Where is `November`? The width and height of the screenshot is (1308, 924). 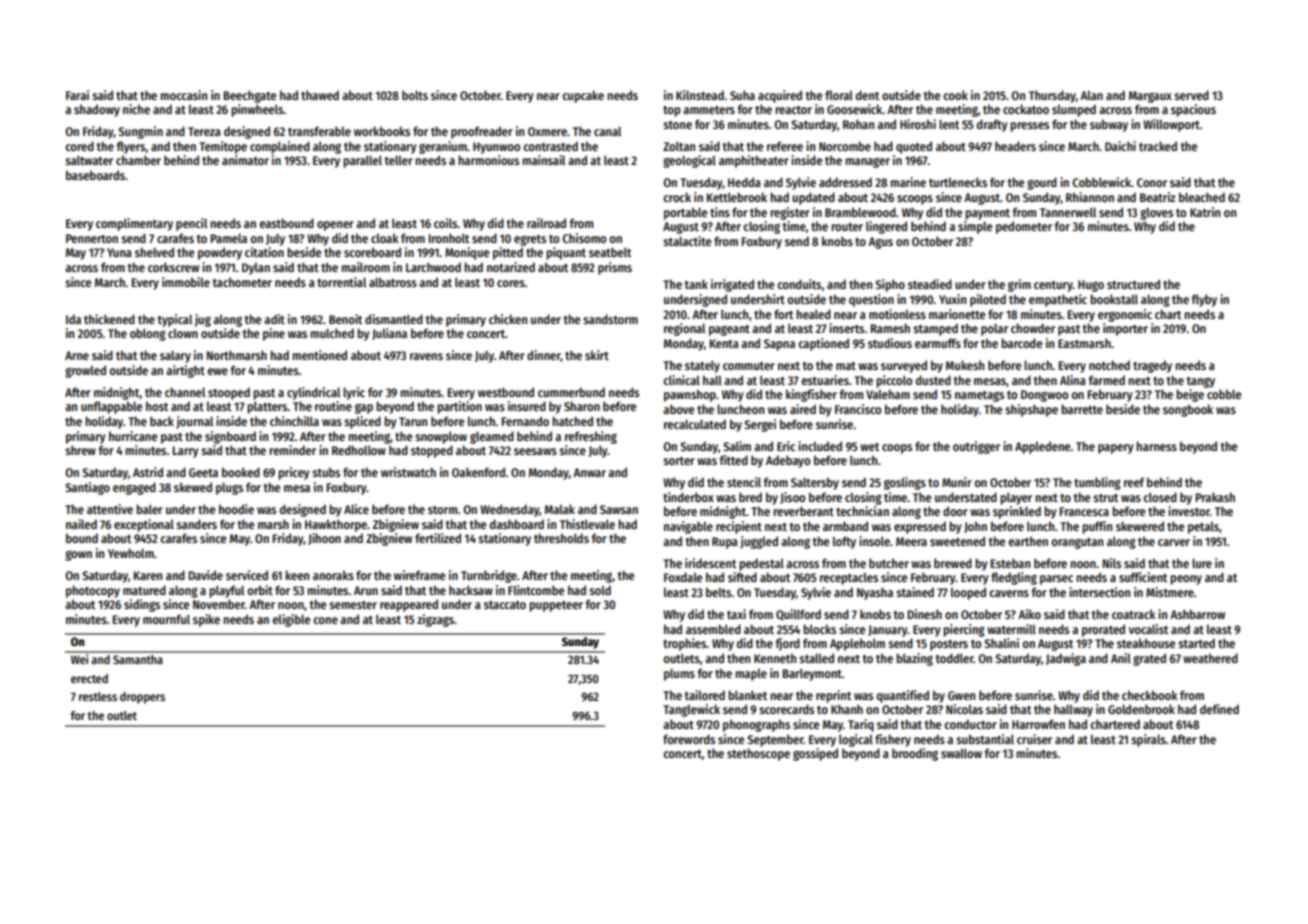
November is located at coordinates (219, 604).
